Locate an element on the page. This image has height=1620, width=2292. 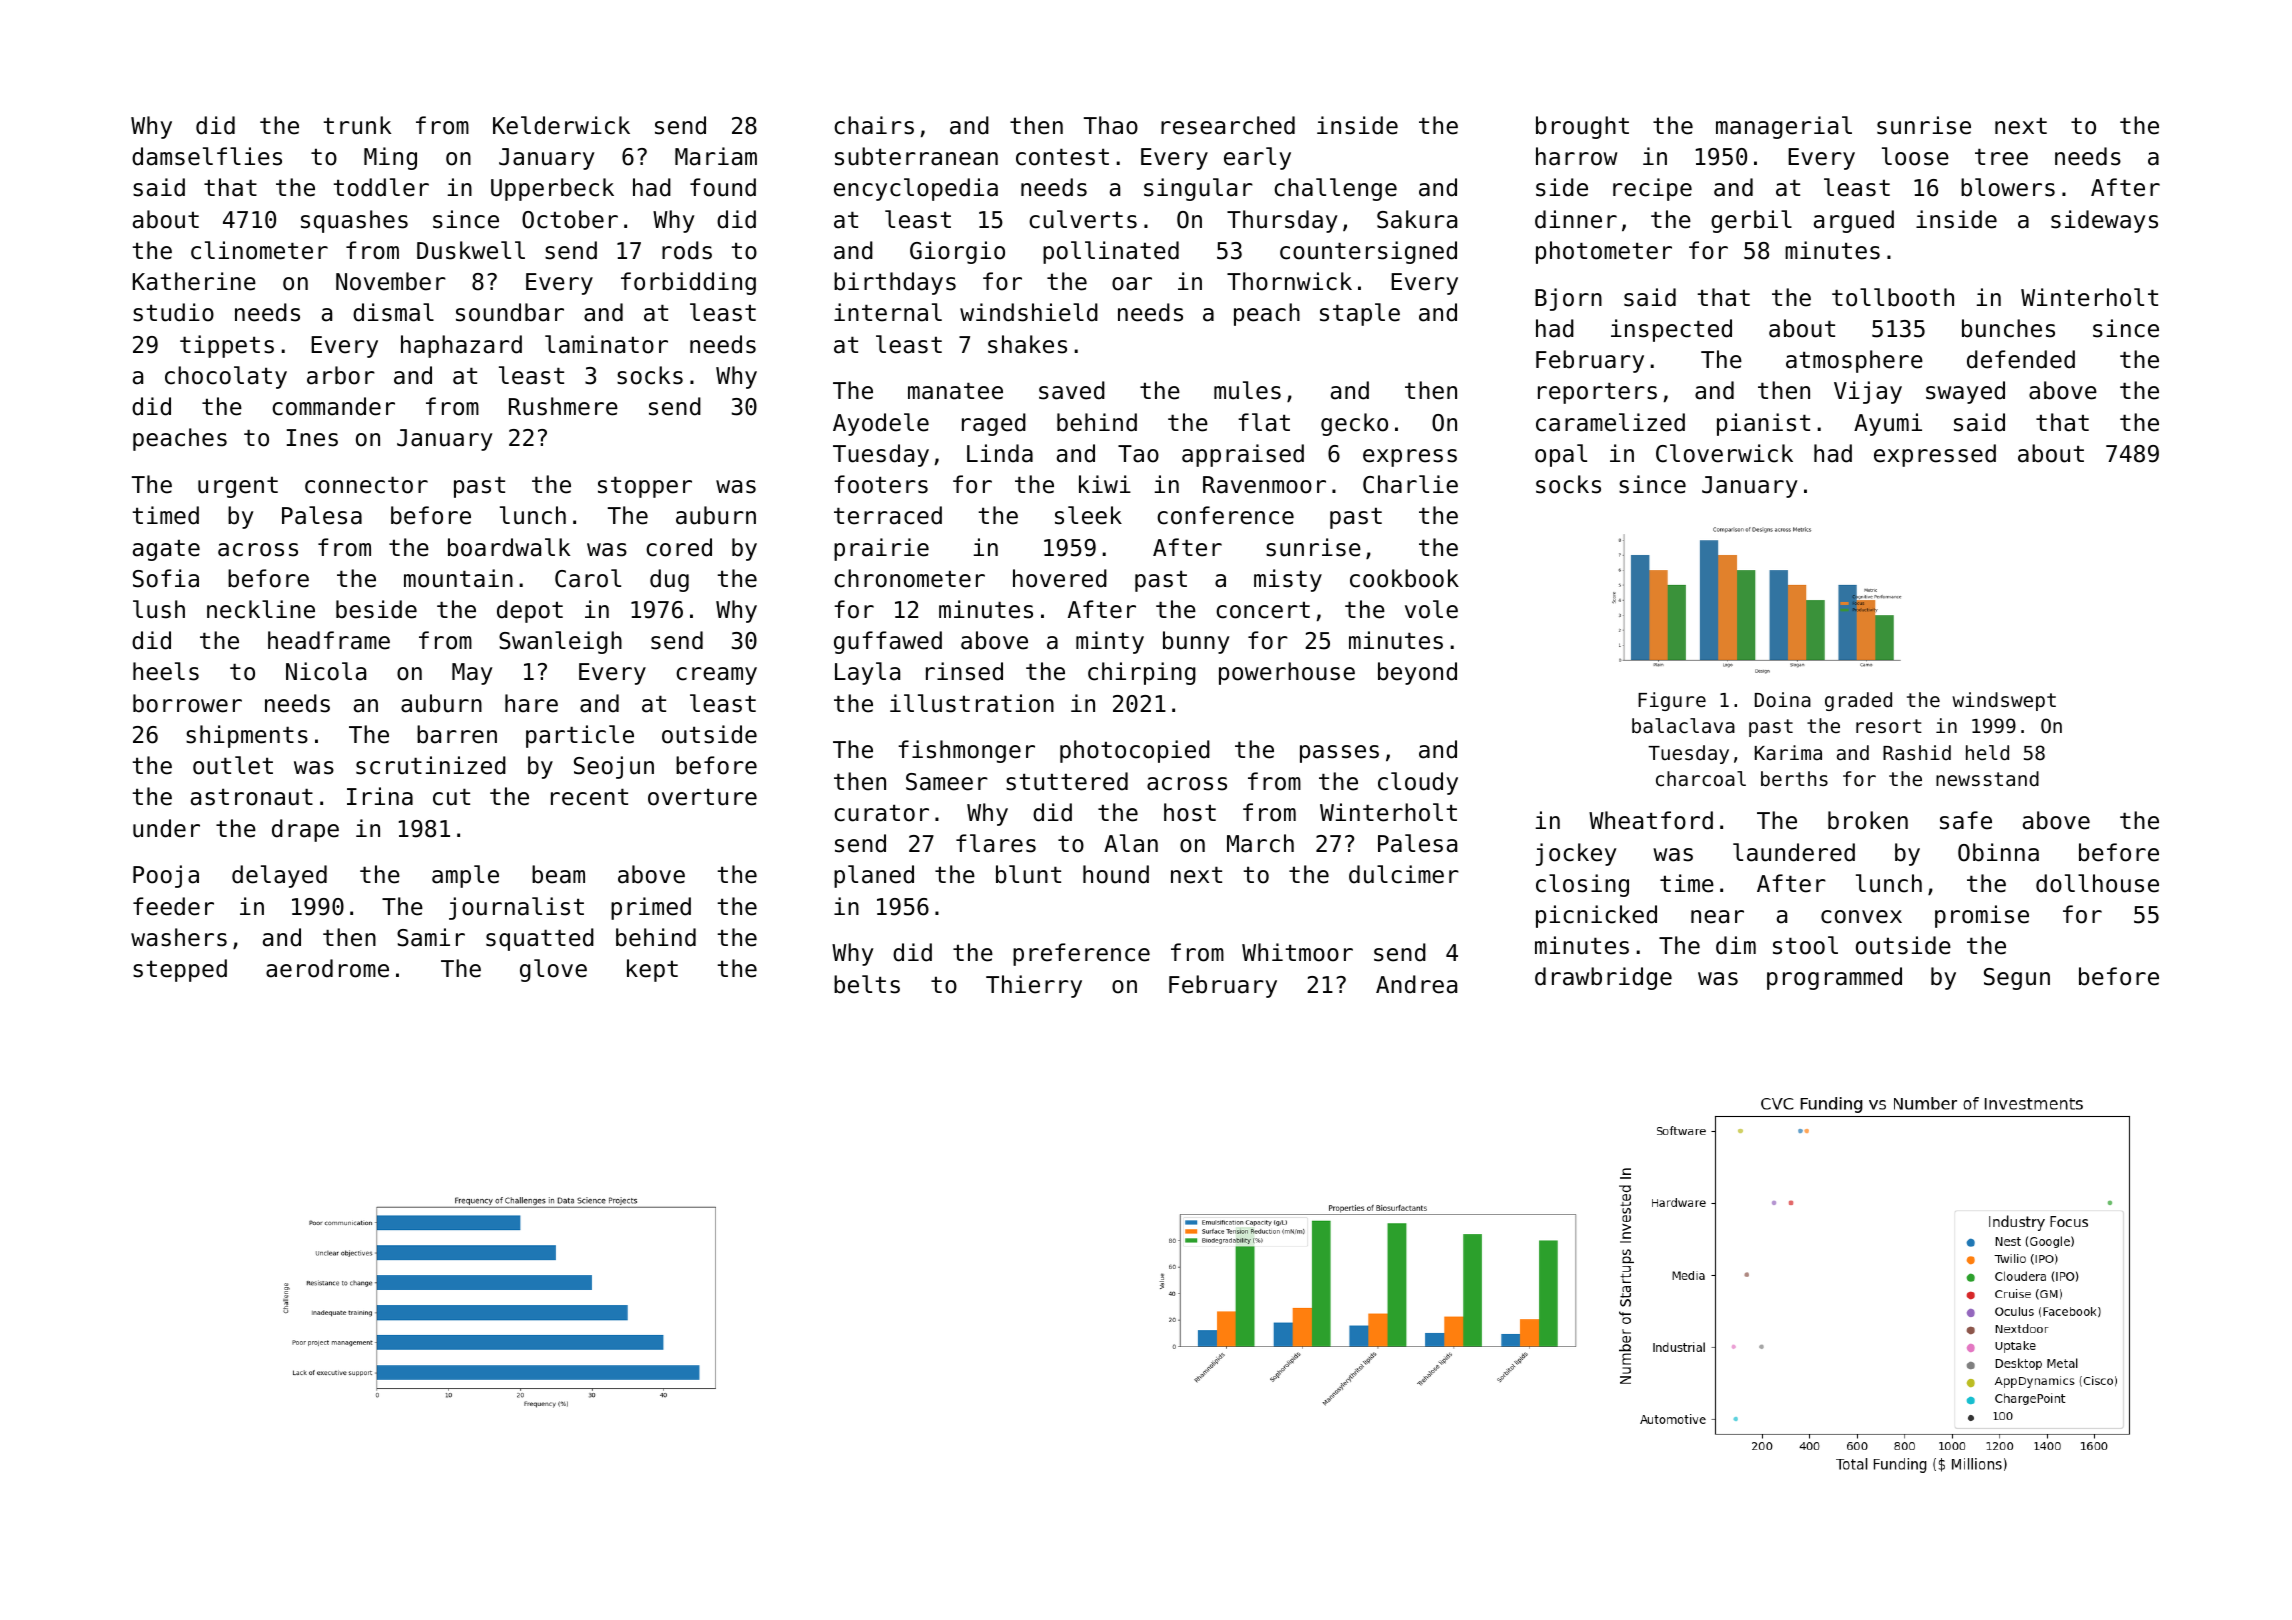
gerbil is located at coordinates (1751, 221).
